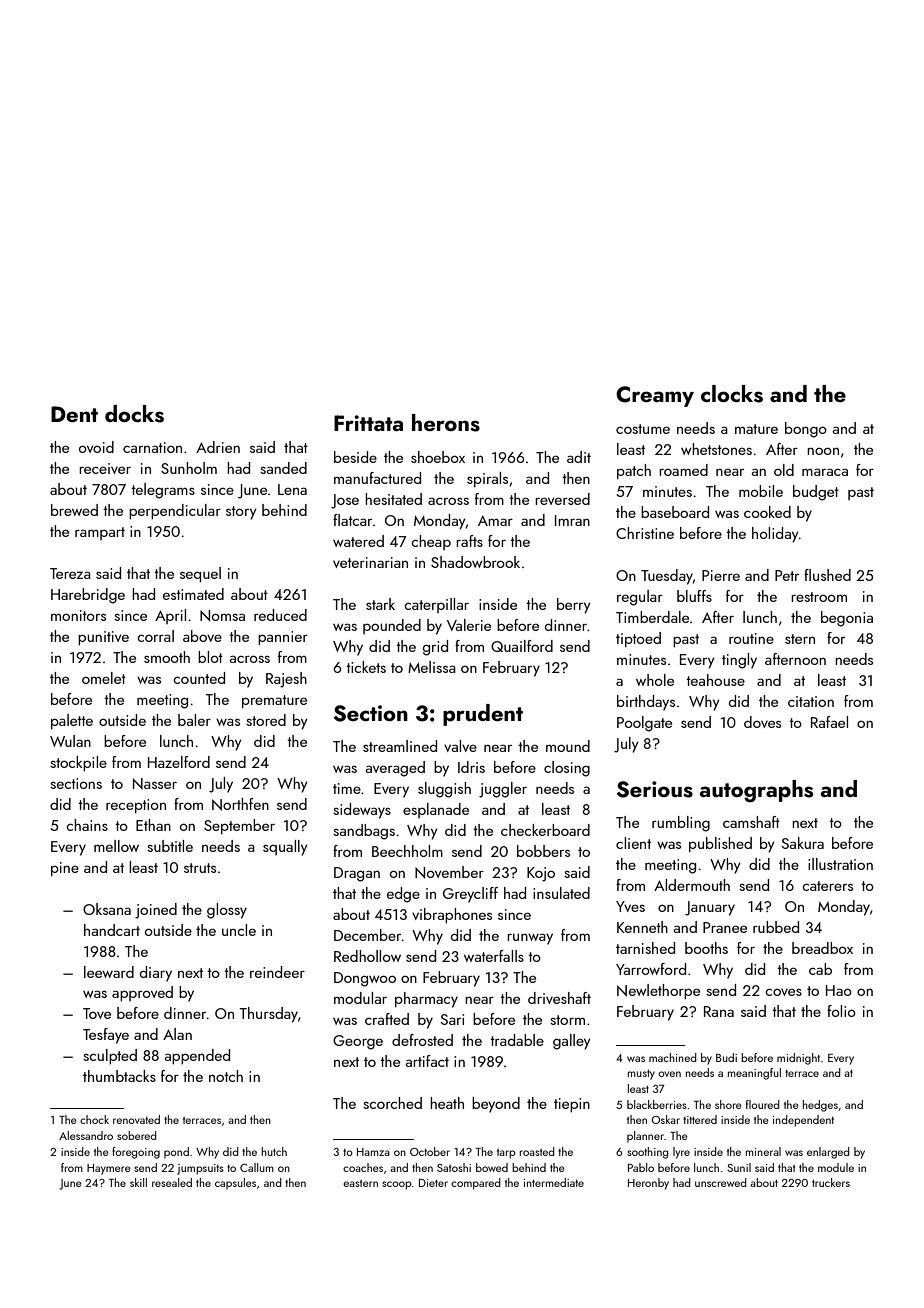  Describe the element at coordinates (545, 830) in the page. I see `checkerboard` at that location.
